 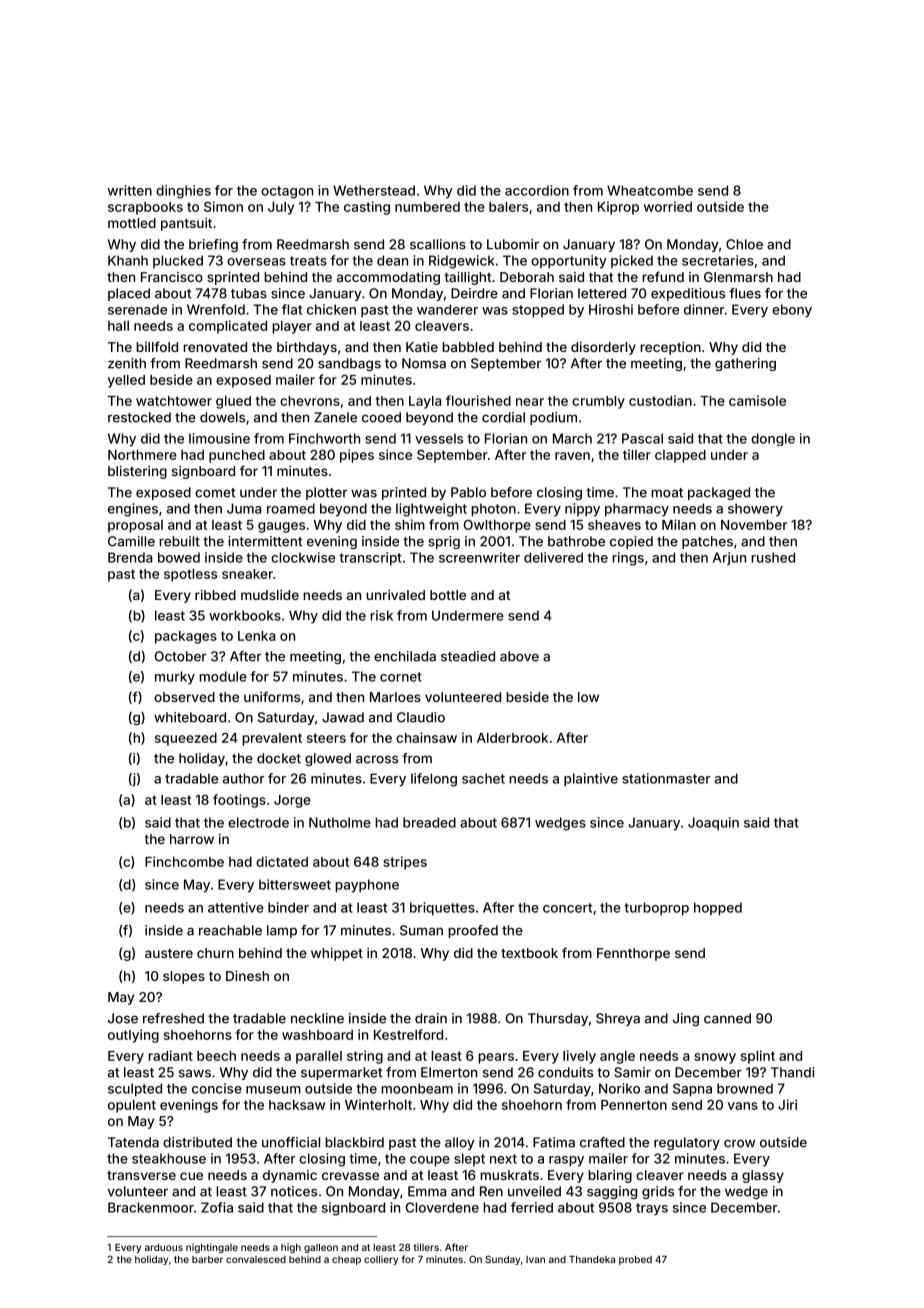 What do you see at coordinates (537, 190) in the image?
I see `accordion` at bounding box center [537, 190].
